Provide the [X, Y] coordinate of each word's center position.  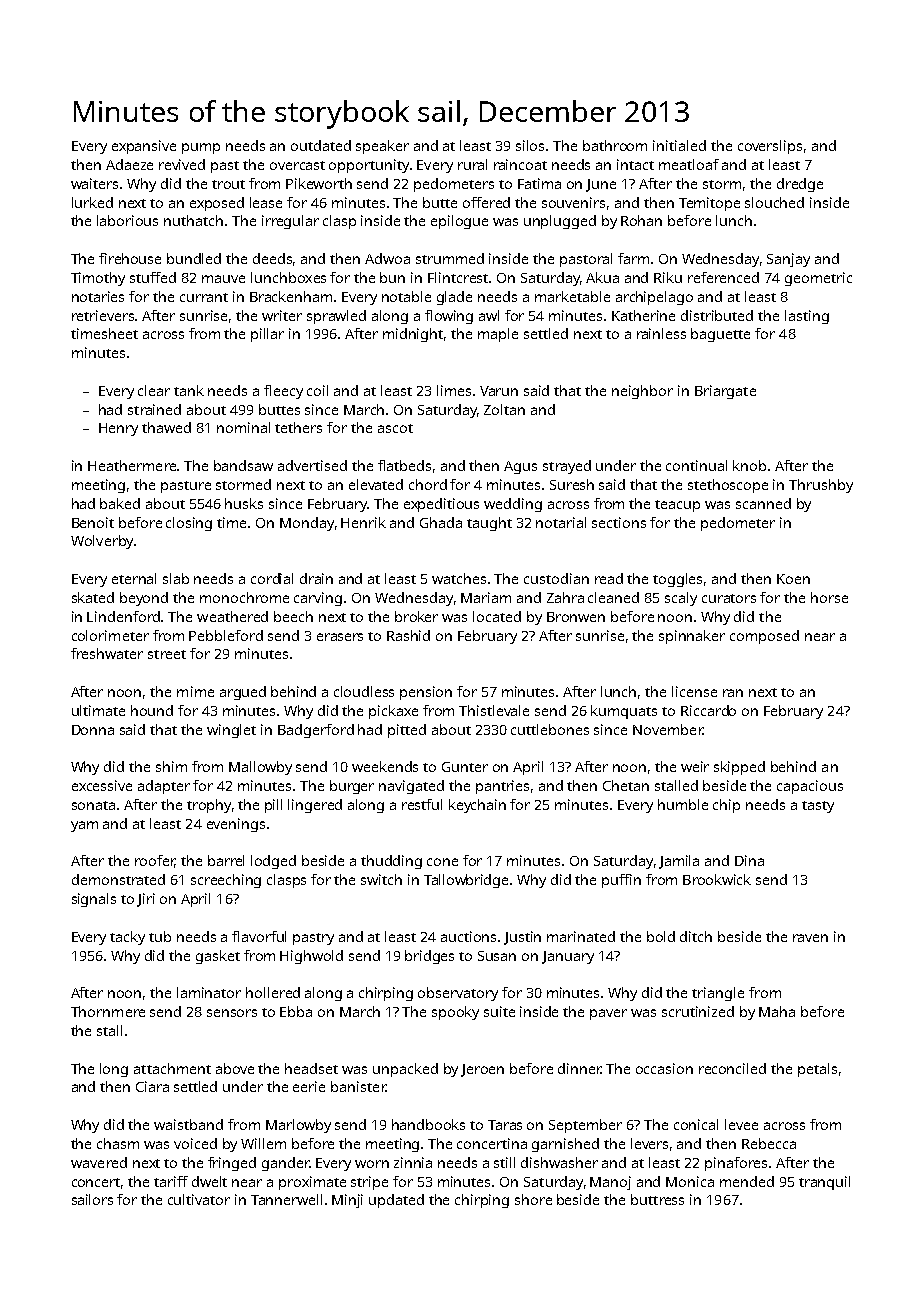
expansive [144, 147]
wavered [99, 1162]
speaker [382, 147]
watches [459, 578]
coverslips [770, 147]
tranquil [824, 1183]
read [609, 578]
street [167, 654]
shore [533, 1199]
